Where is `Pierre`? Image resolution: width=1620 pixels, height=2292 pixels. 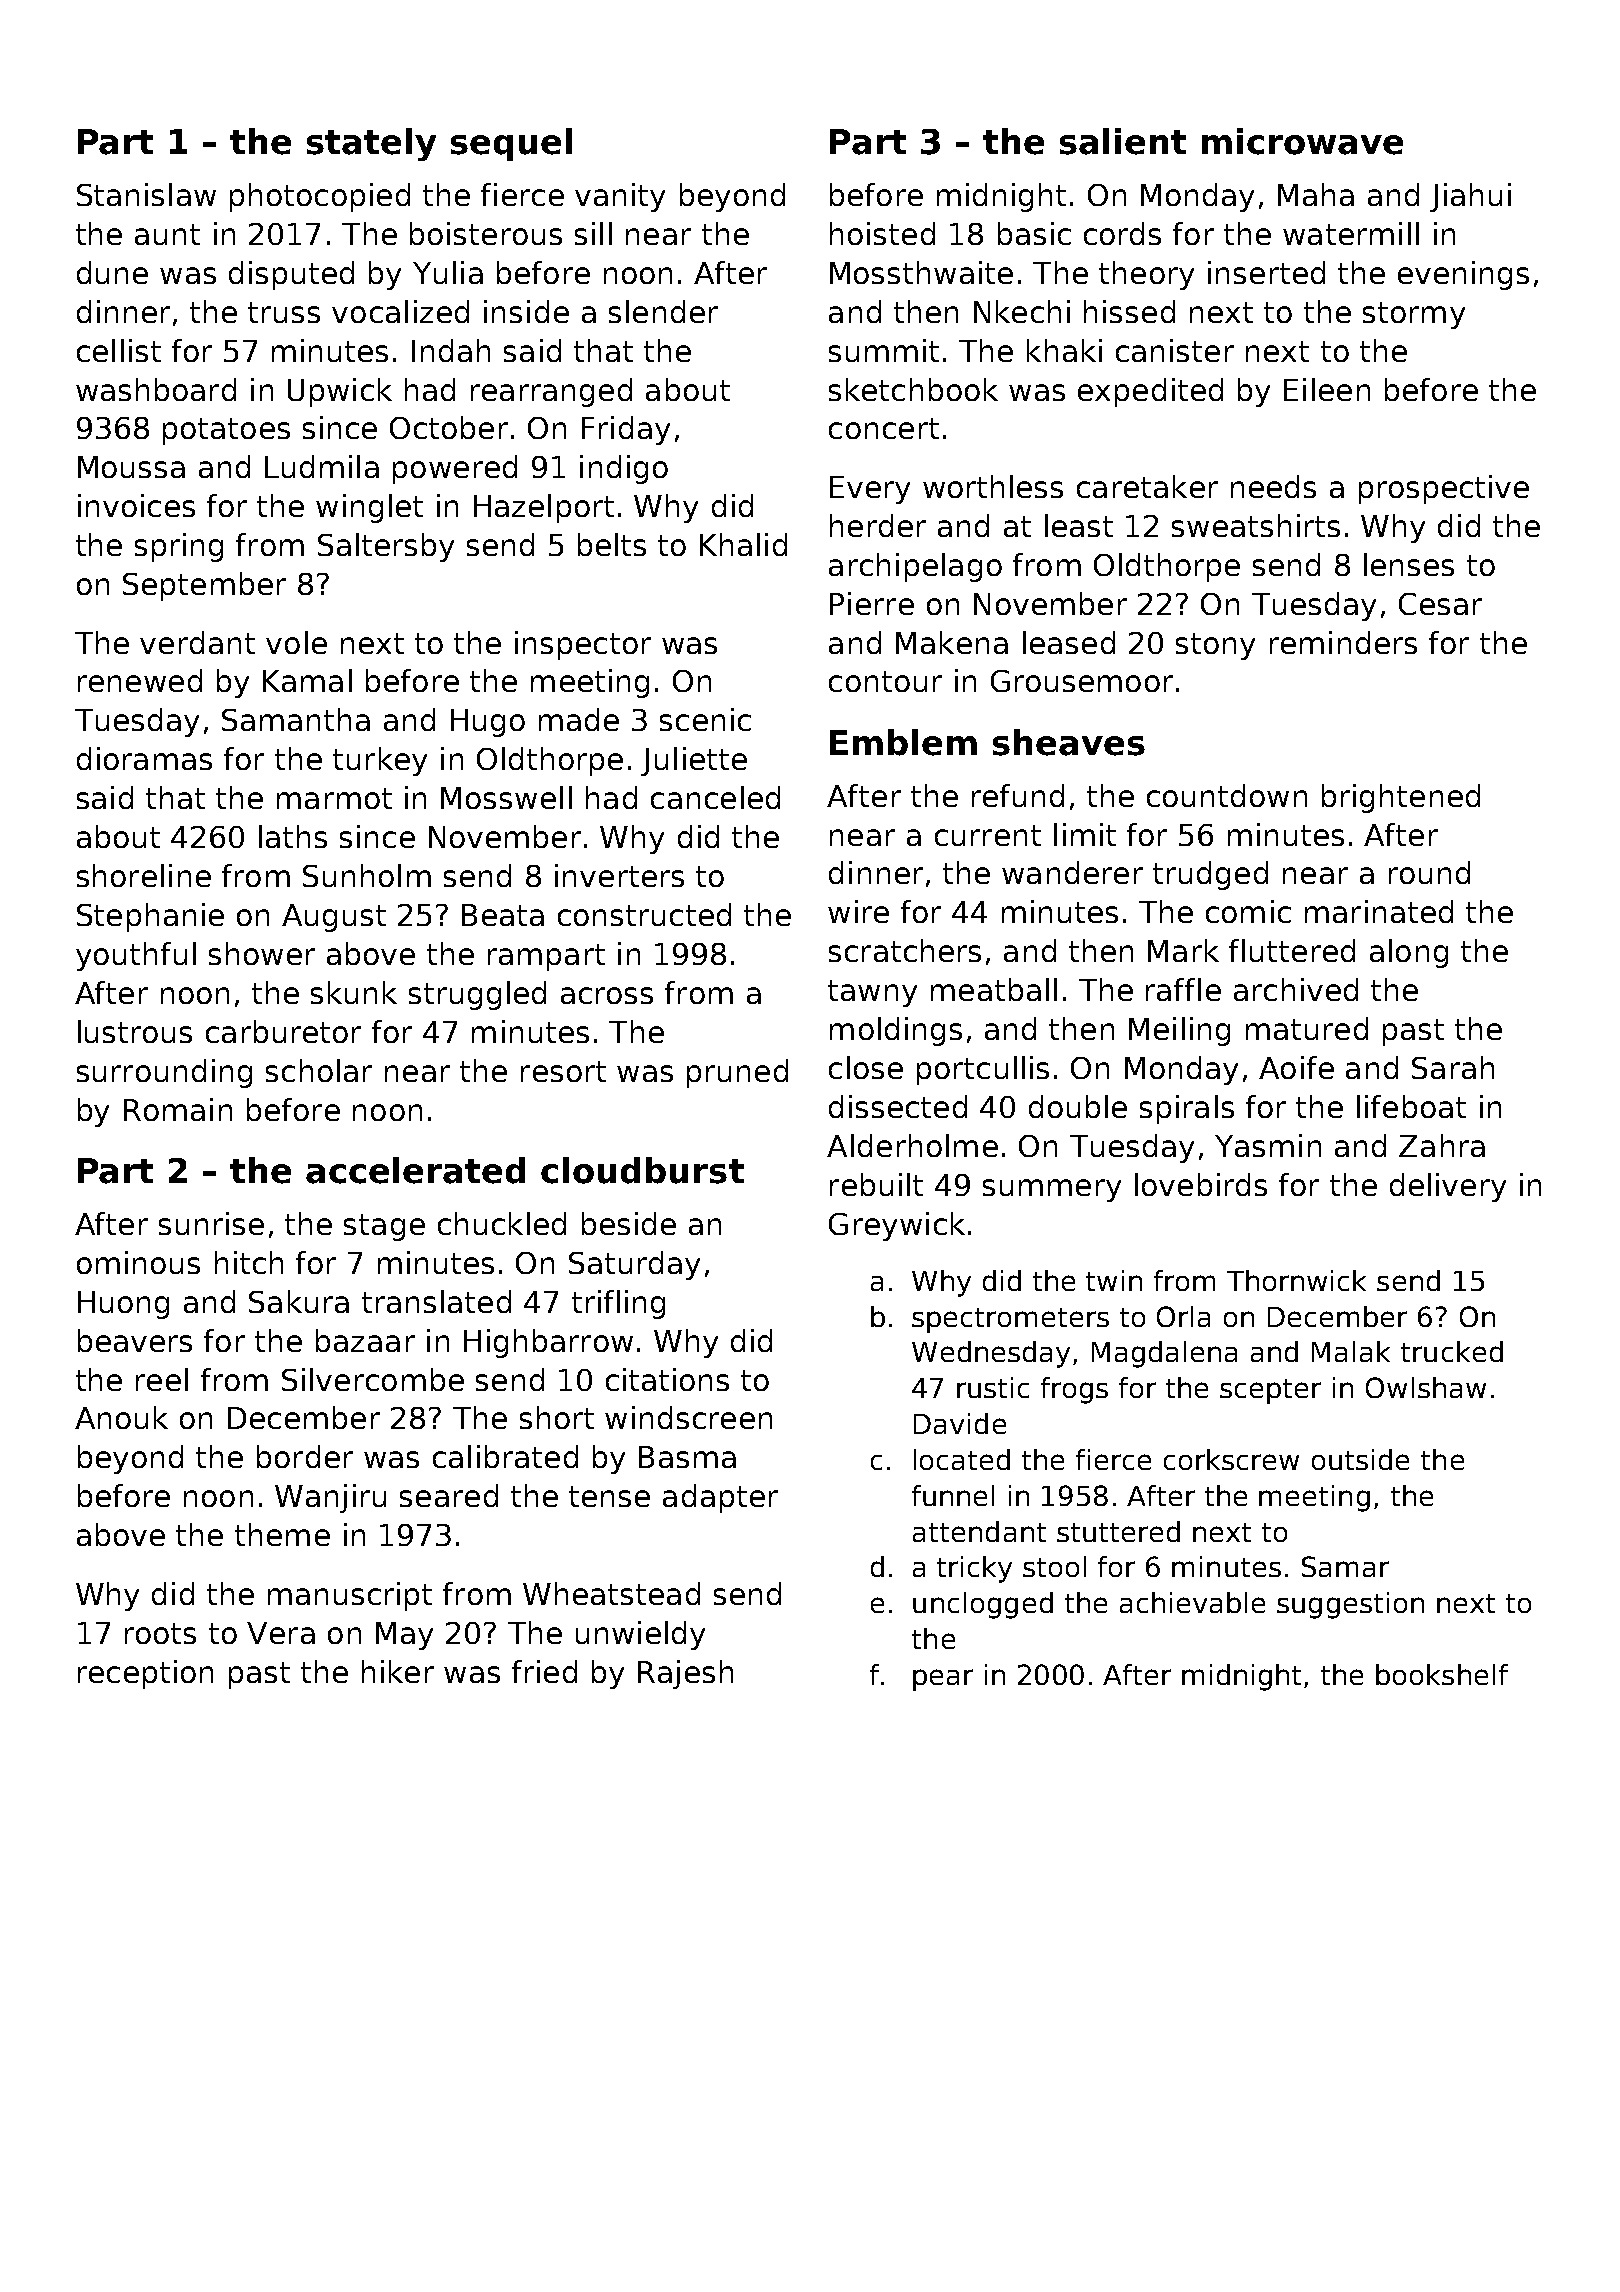
Pierre is located at coordinates (872, 603).
